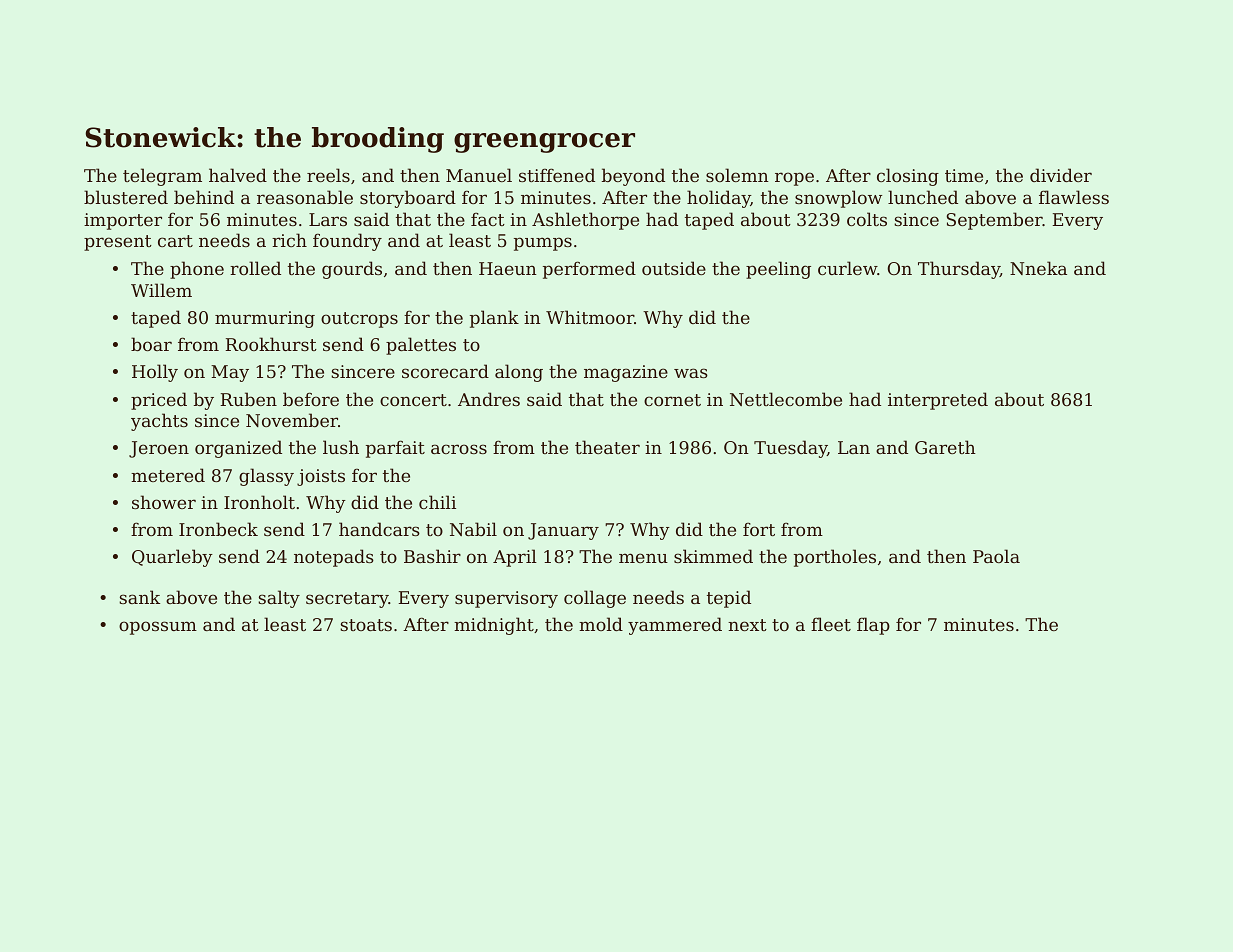 This screenshot has height=952, width=1233. Describe the element at coordinates (729, 599) in the screenshot. I see `tepid` at that location.
